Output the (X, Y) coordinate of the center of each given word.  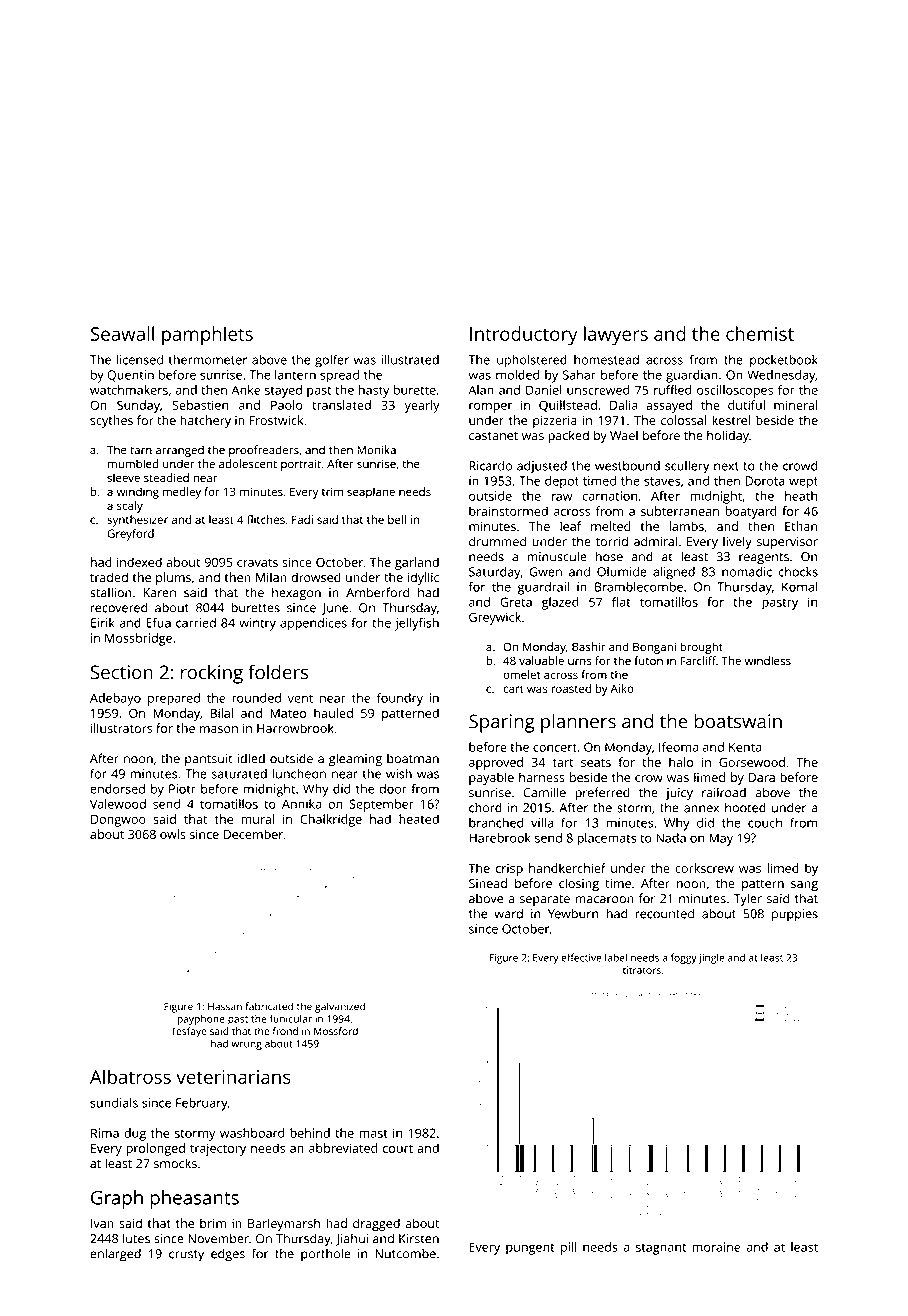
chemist (760, 333)
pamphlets (207, 336)
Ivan (102, 1223)
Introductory (524, 336)
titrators (642, 970)
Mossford (336, 1031)
